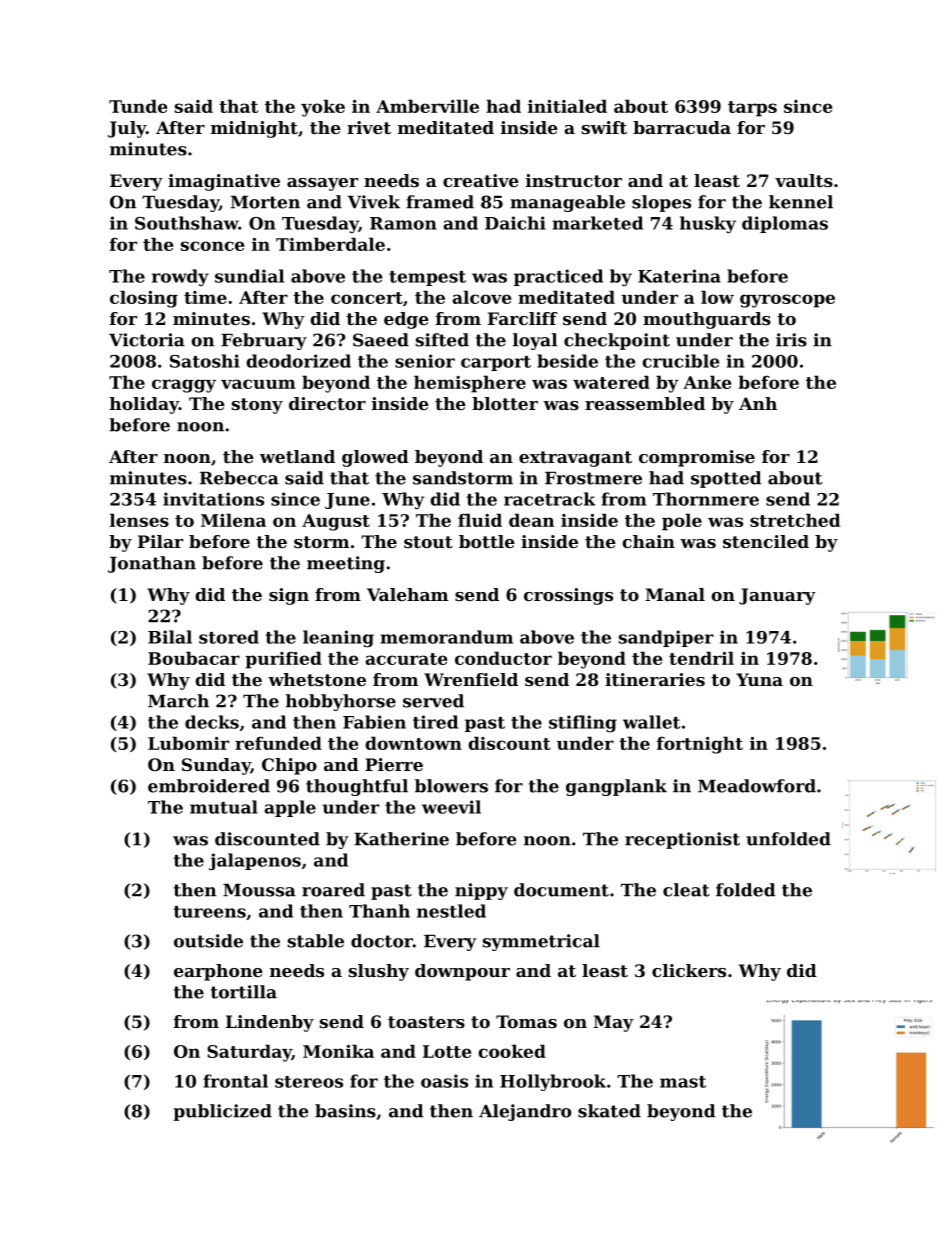  Describe the element at coordinates (194, 658) in the screenshot. I see `Boubacar` at that location.
